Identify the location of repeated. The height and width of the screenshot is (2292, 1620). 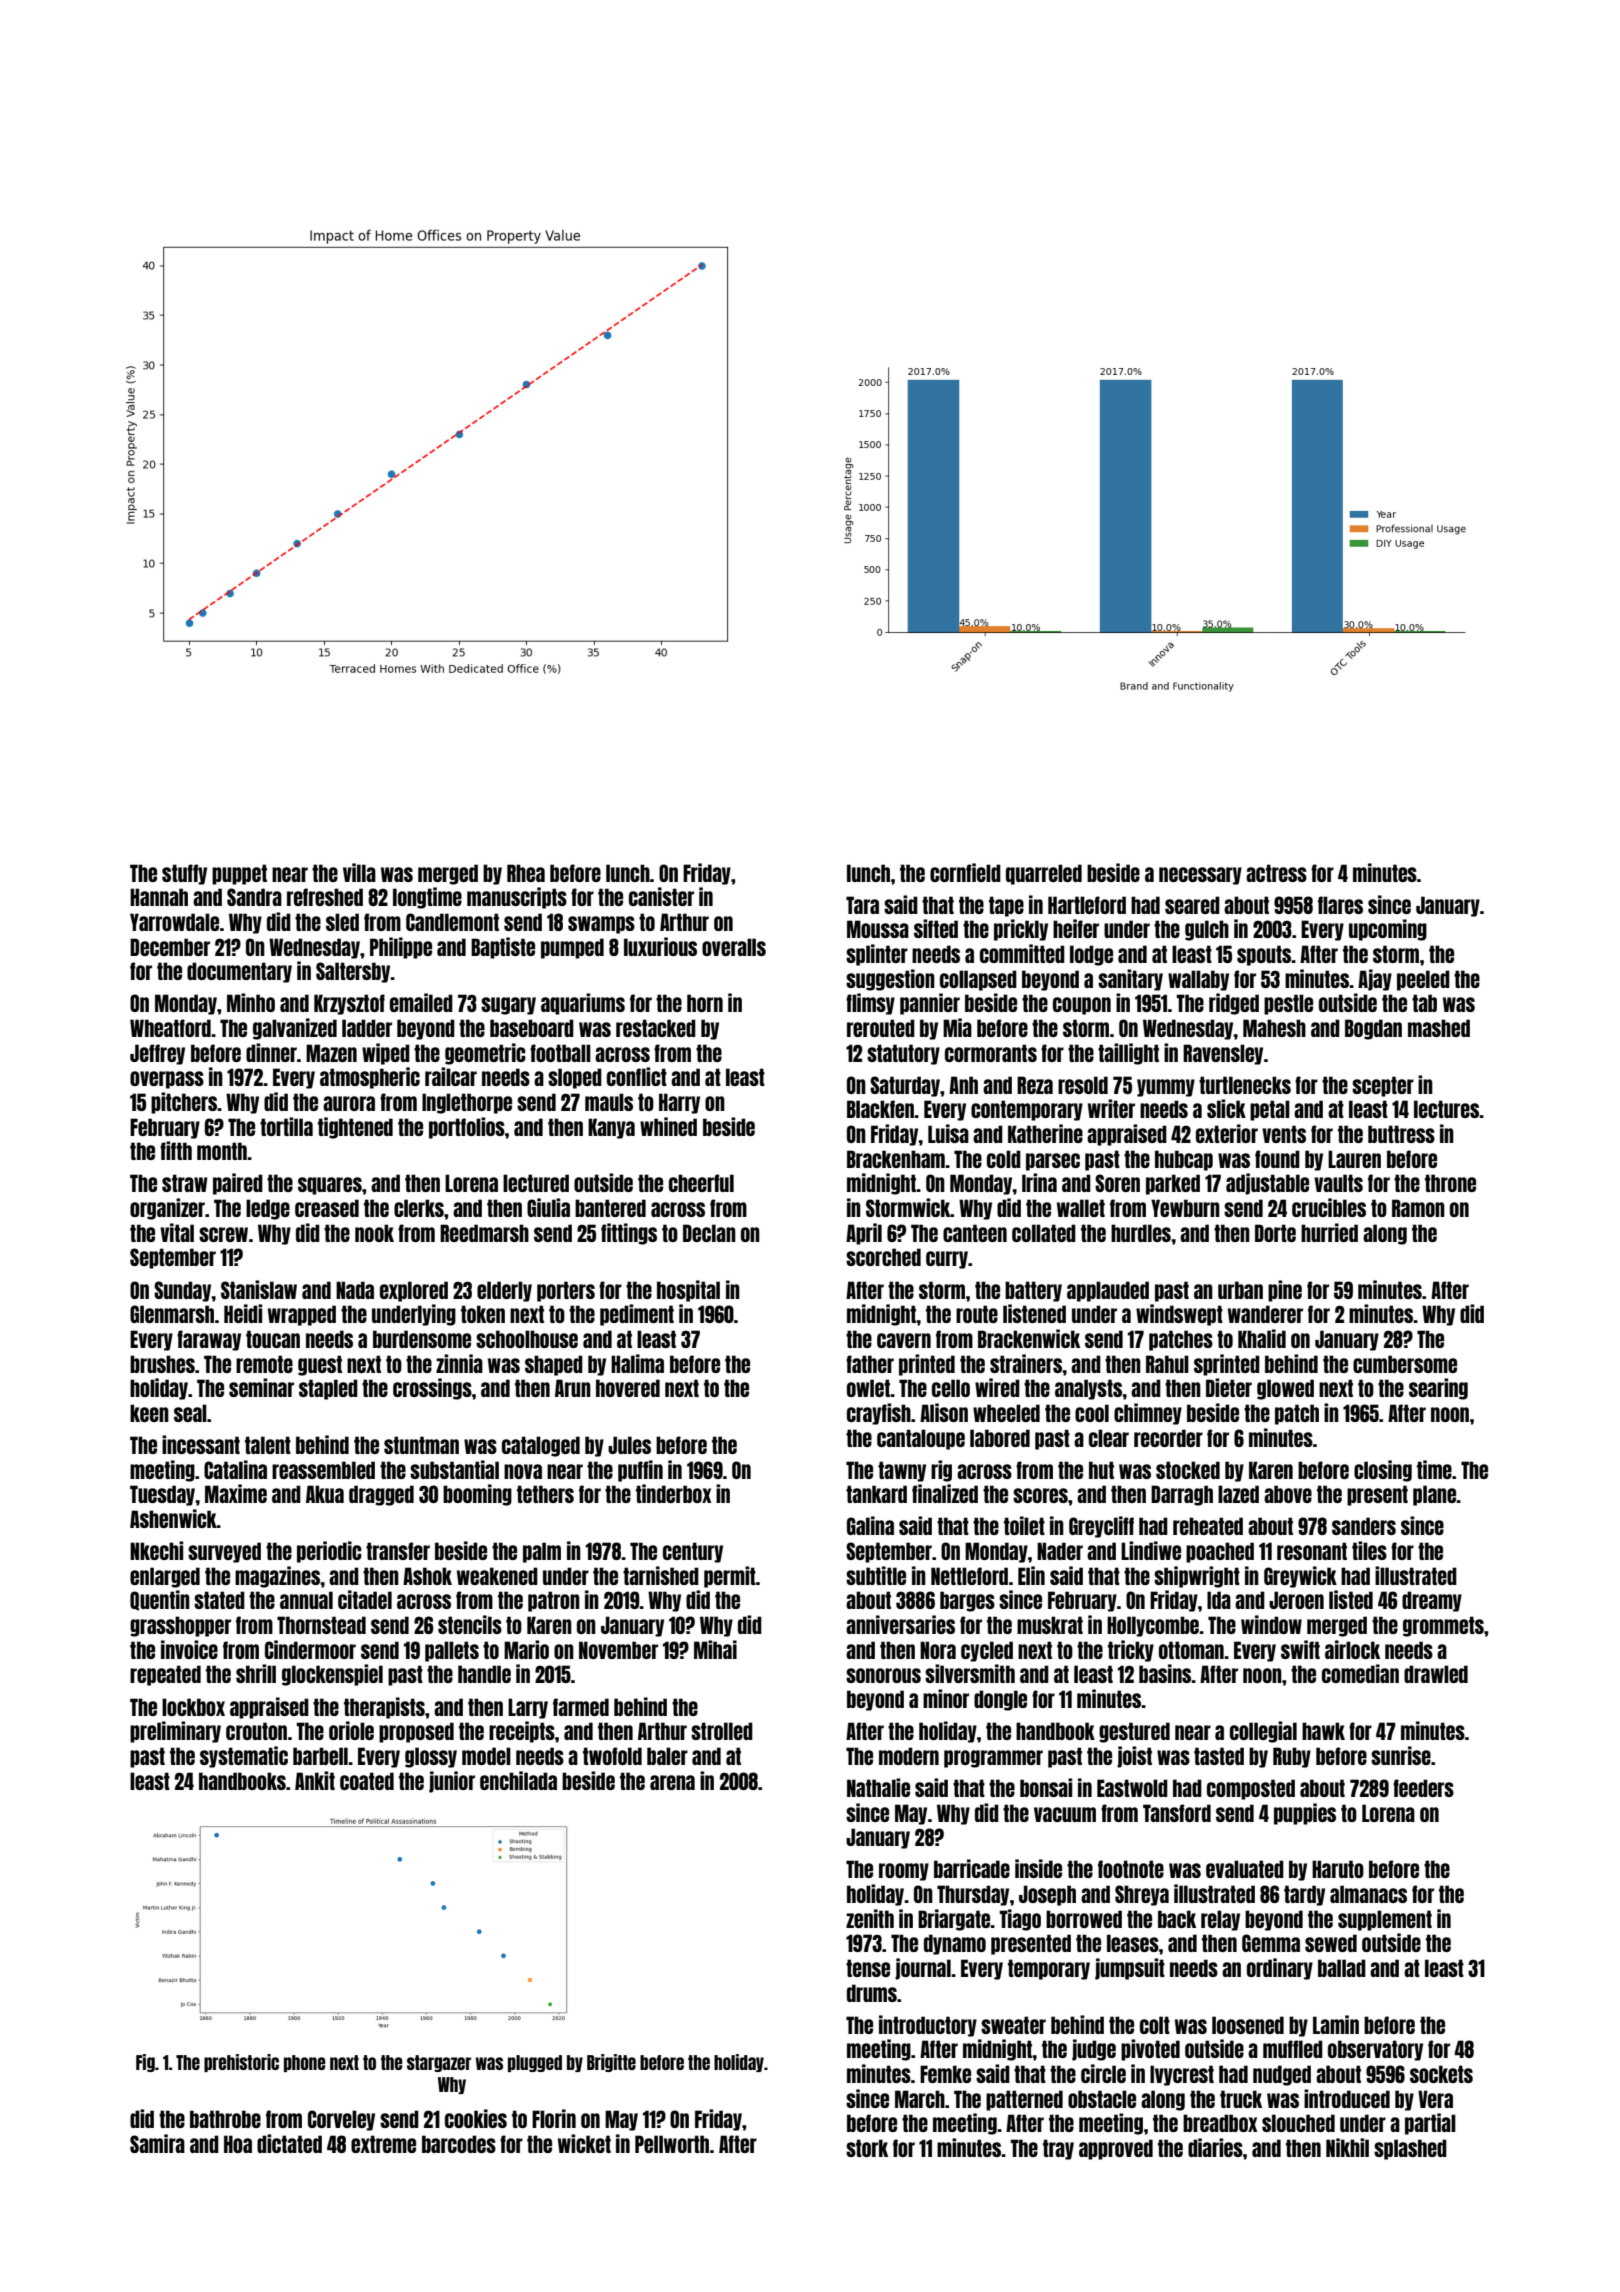
(165, 1675).
